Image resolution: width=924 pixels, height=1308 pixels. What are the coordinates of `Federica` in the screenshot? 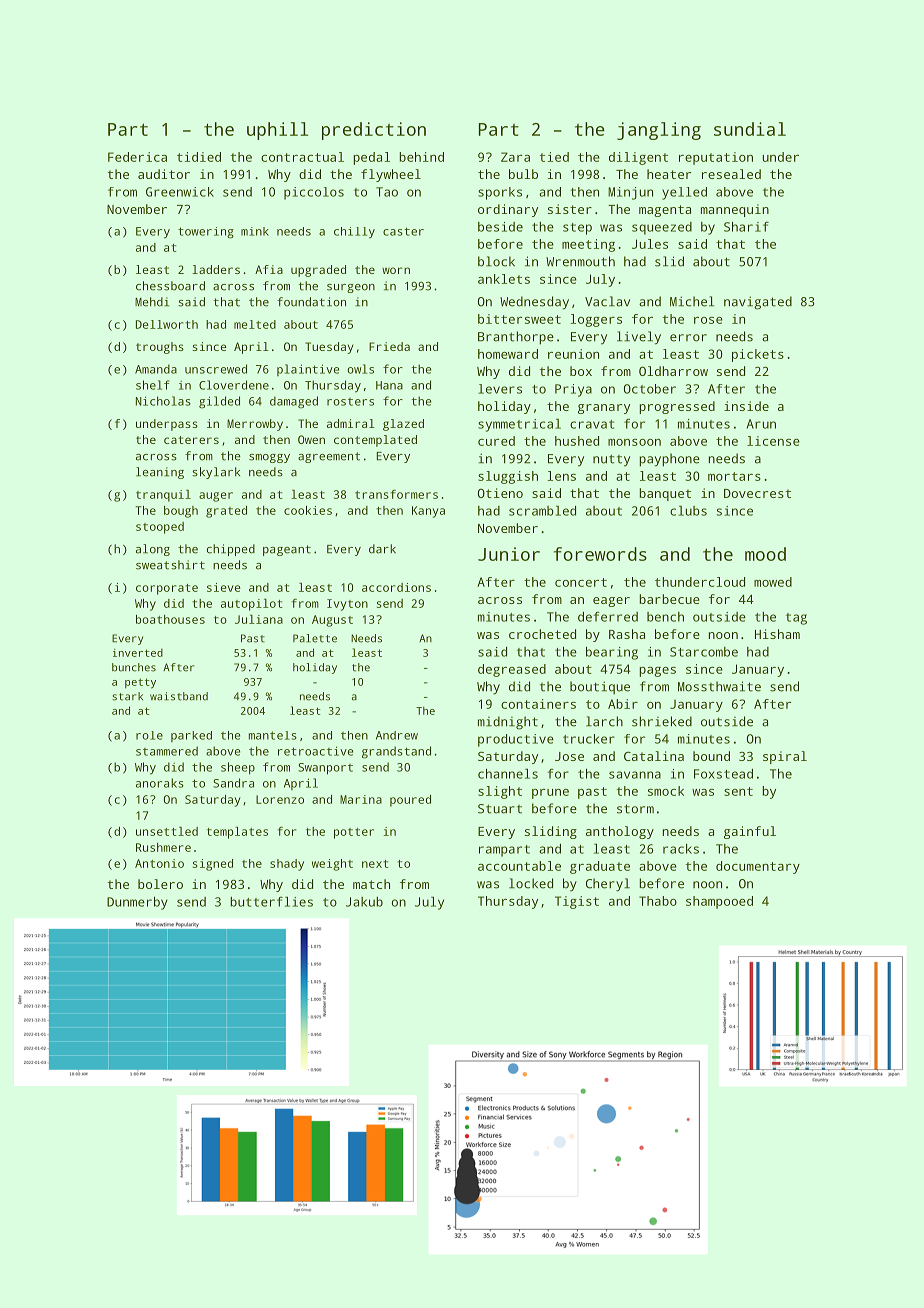 It's located at (137, 157).
